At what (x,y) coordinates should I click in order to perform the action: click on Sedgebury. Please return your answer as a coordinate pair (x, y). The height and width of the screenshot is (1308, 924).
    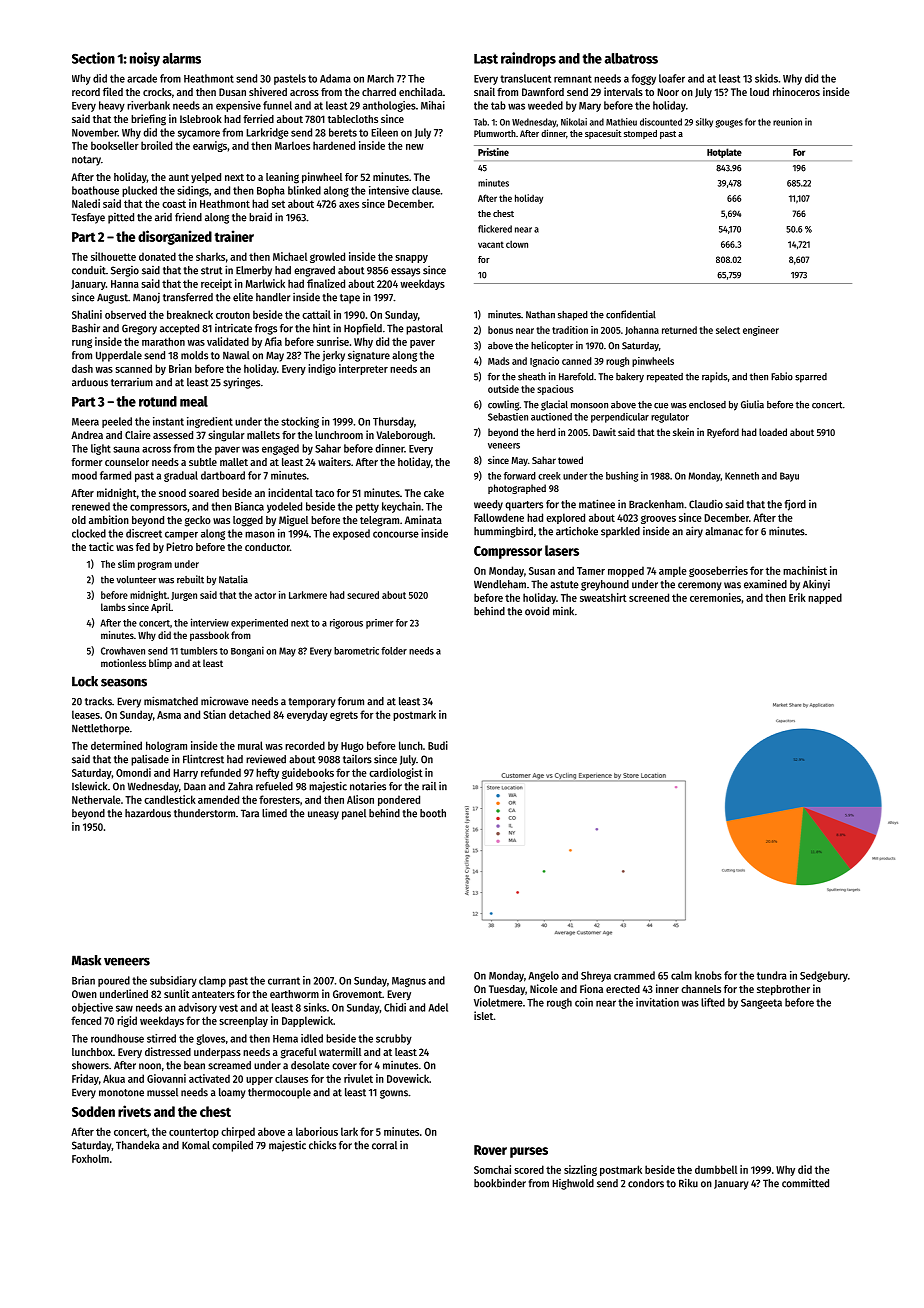
    Looking at the image, I should click on (824, 976).
